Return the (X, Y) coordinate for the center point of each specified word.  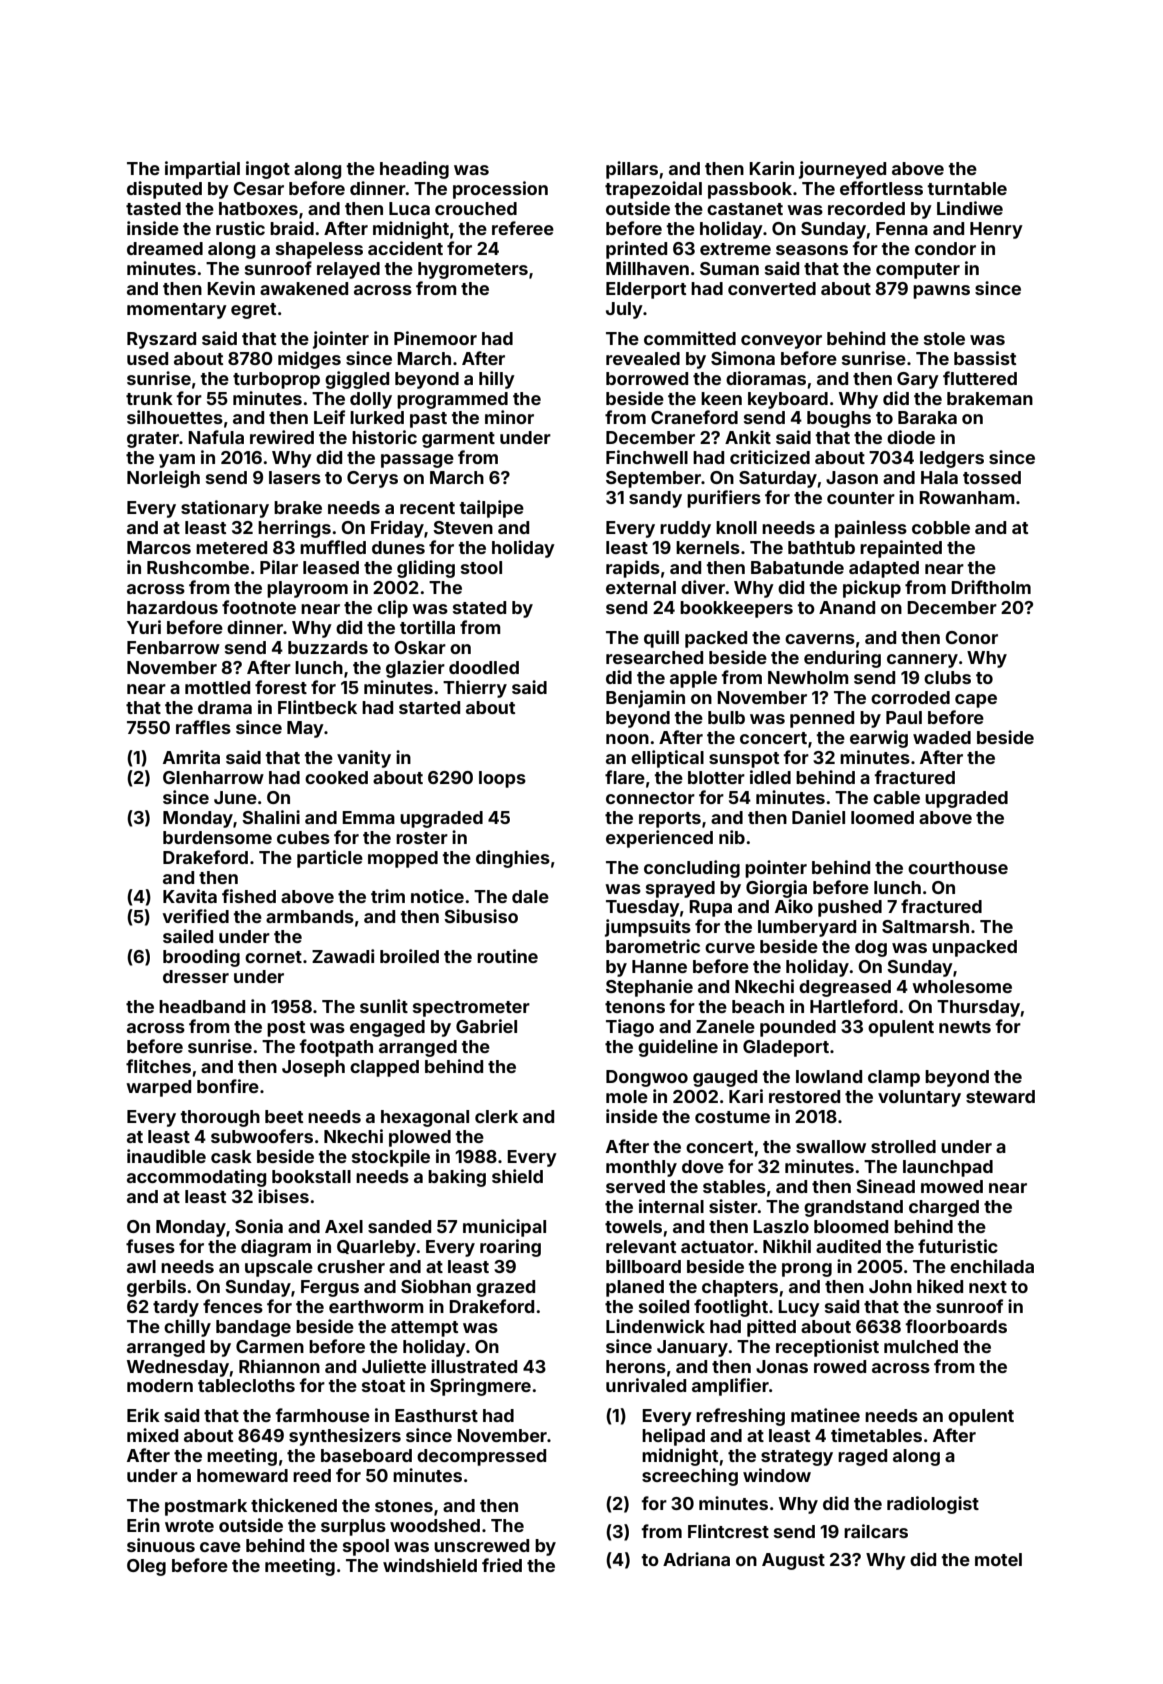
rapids (633, 569)
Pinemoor (435, 338)
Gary (918, 380)
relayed (348, 270)
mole (627, 1096)
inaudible (166, 1156)
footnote (259, 607)
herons (636, 1366)
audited (848, 1246)
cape (976, 701)
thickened (294, 1505)
